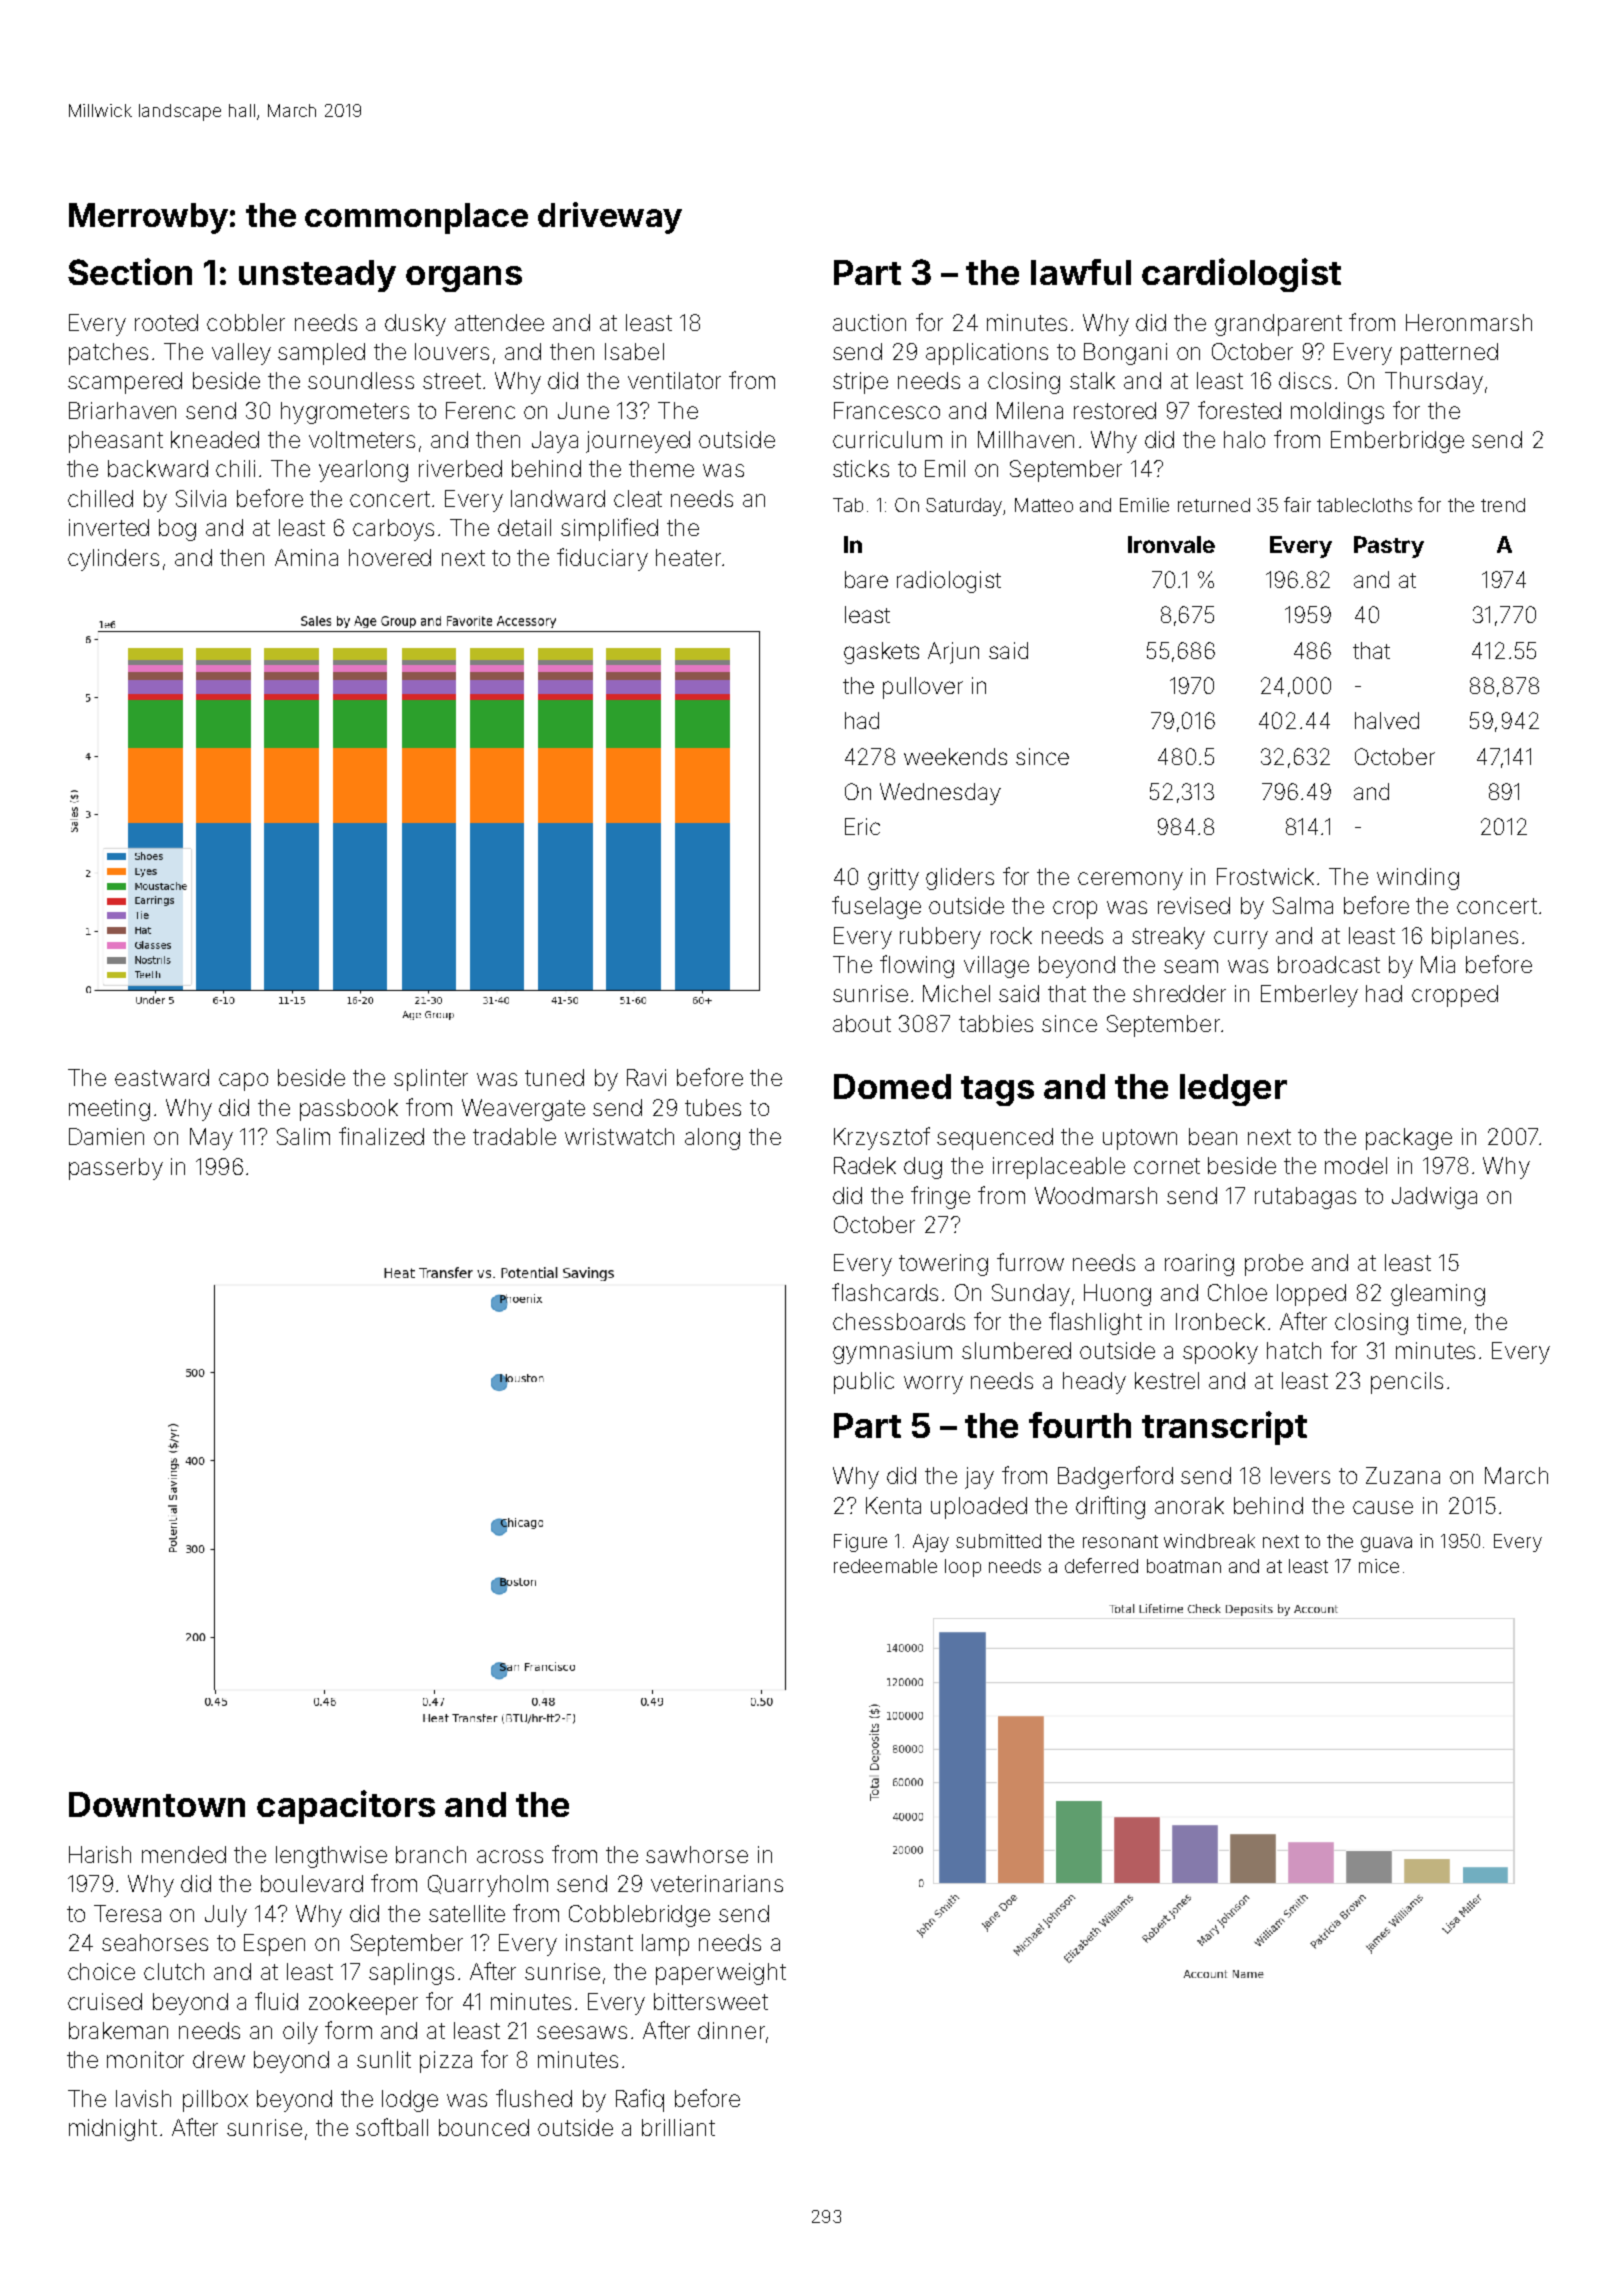  I want to click on splinter, so click(431, 1080).
